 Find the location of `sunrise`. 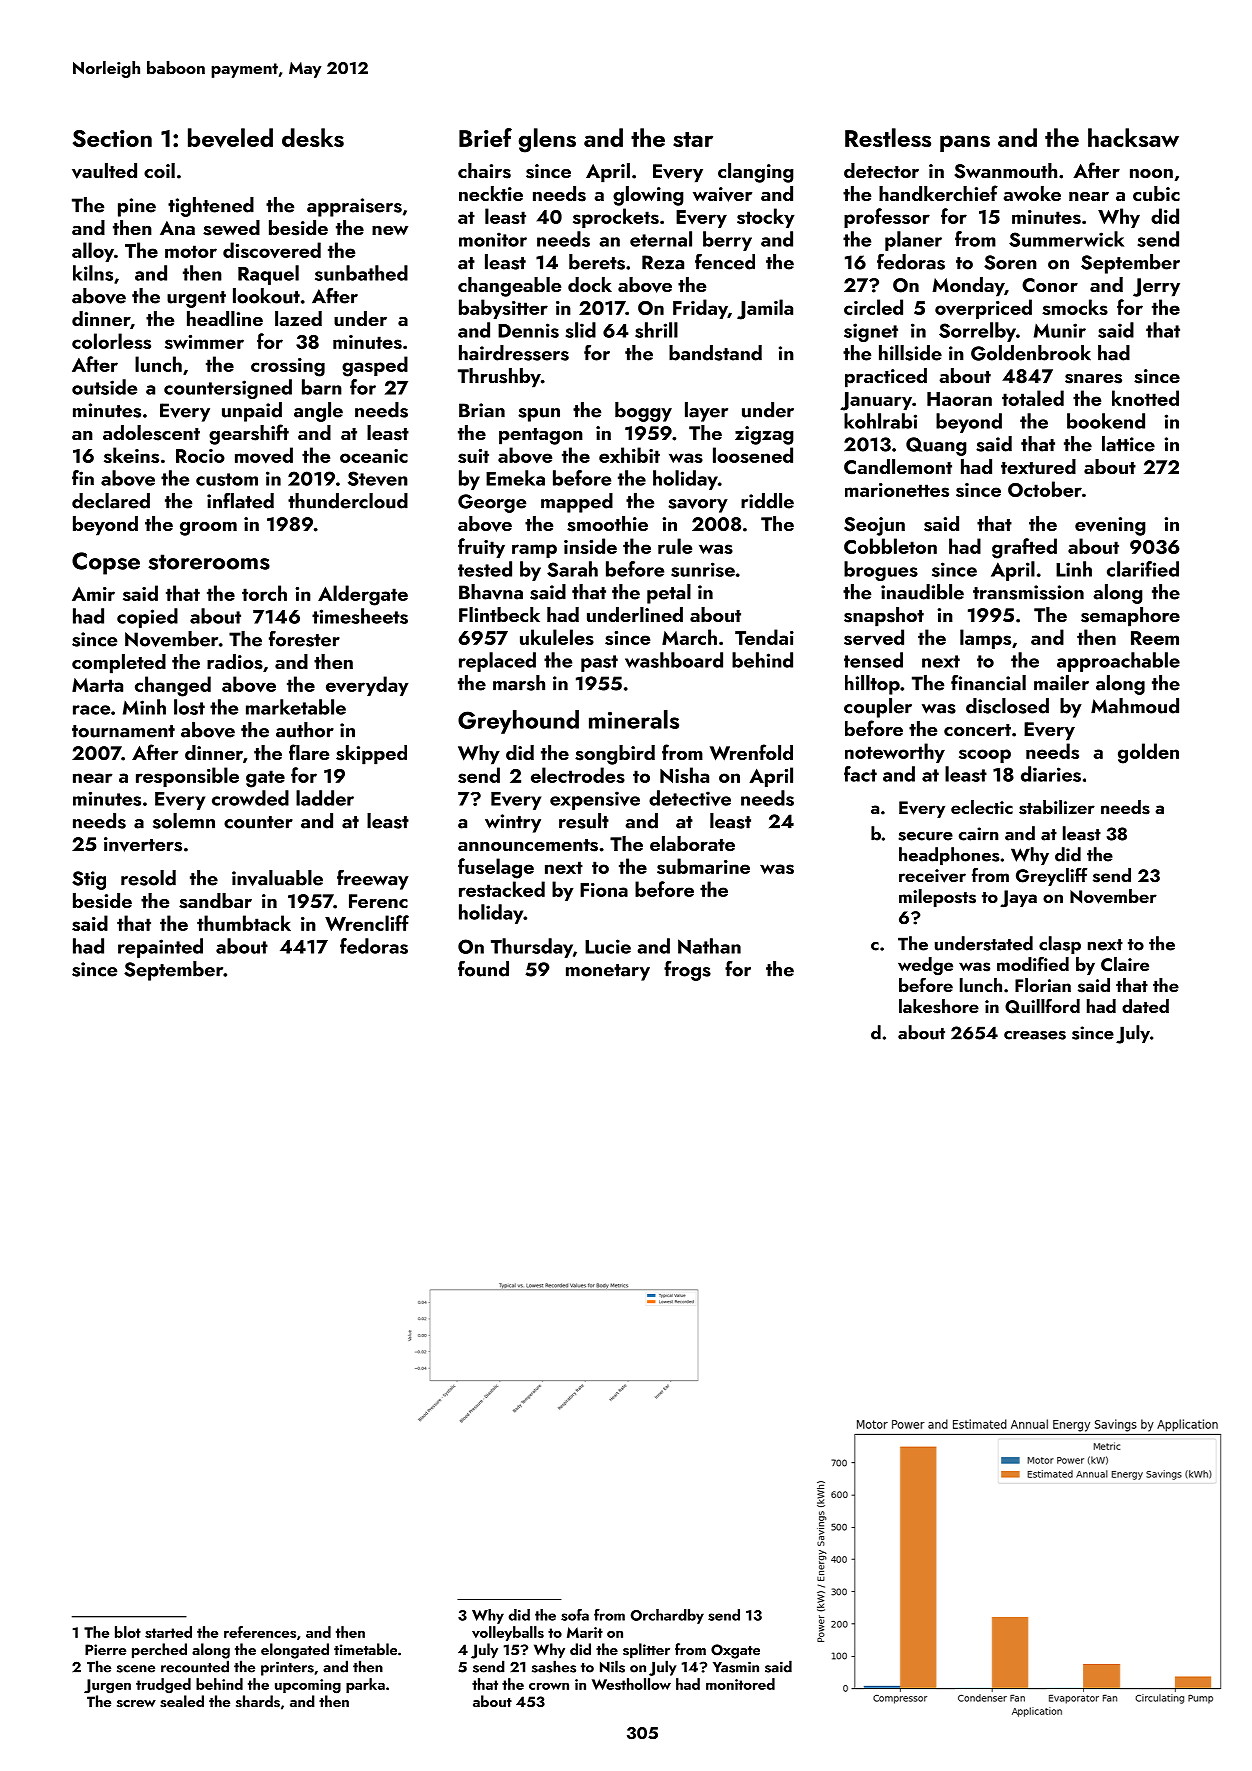

sunrise is located at coordinates (703, 569).
